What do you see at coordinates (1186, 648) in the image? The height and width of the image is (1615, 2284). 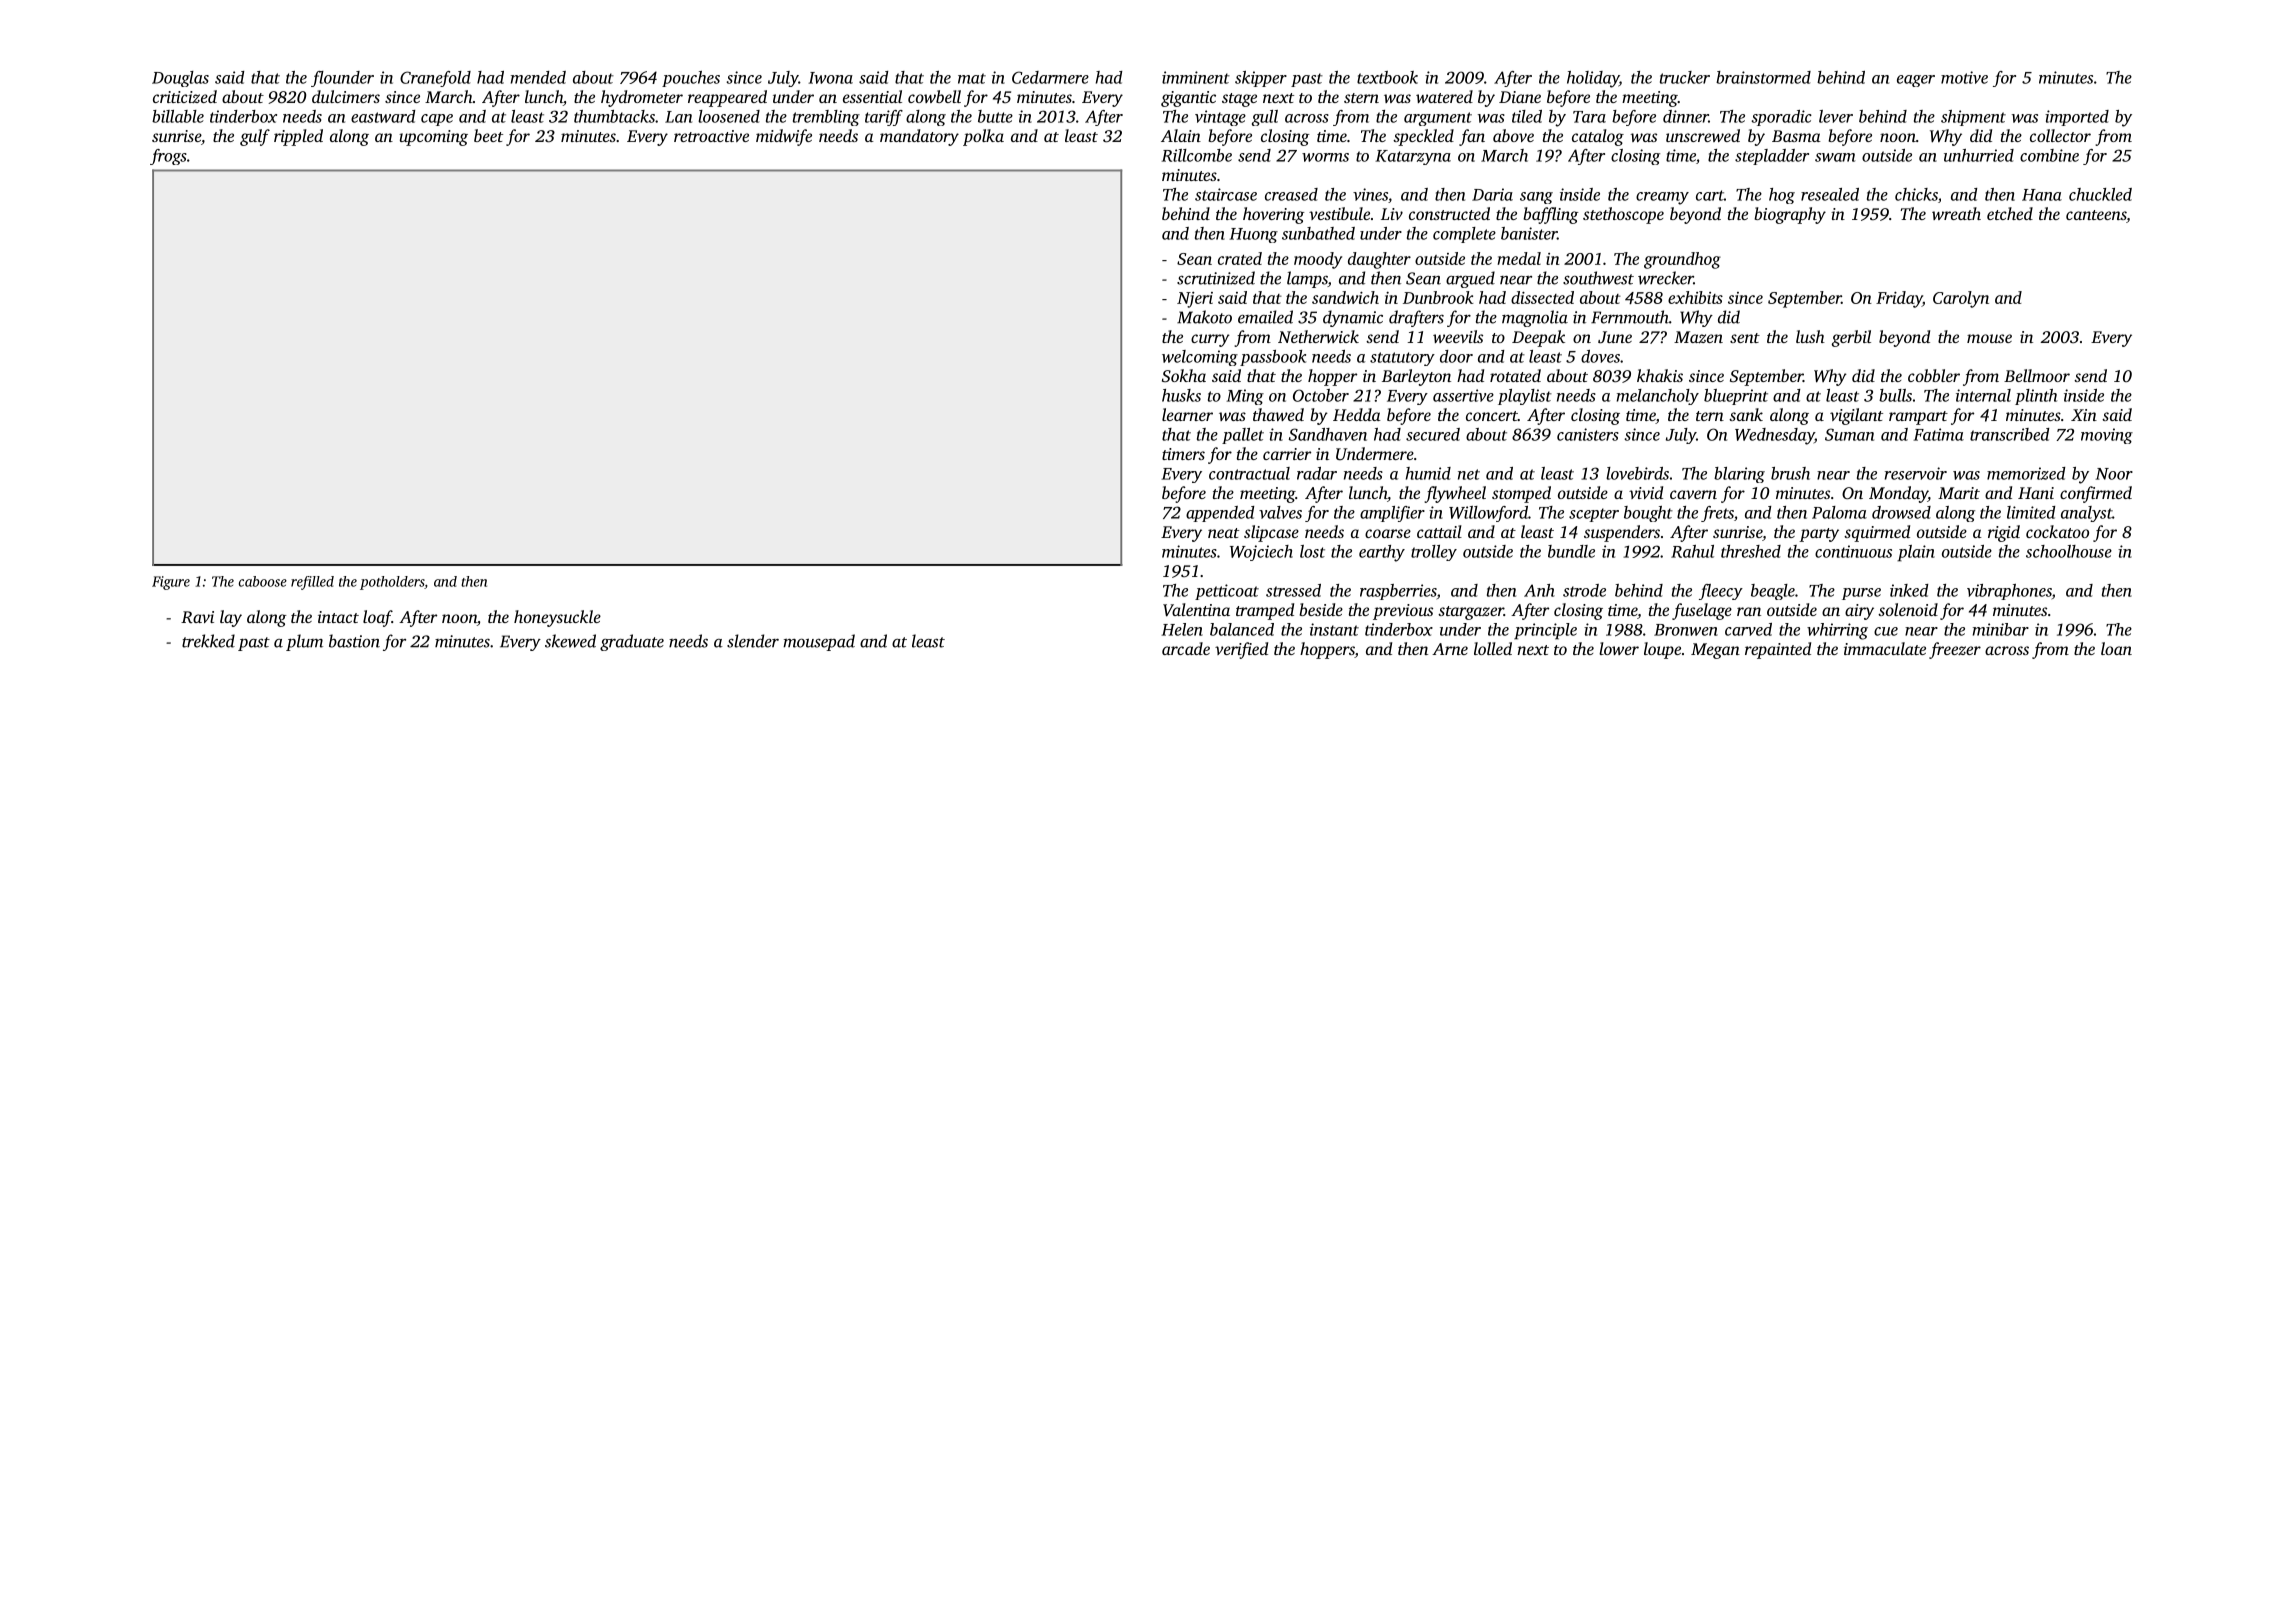 I see `arcade` at bounding box center [1186, 648].
